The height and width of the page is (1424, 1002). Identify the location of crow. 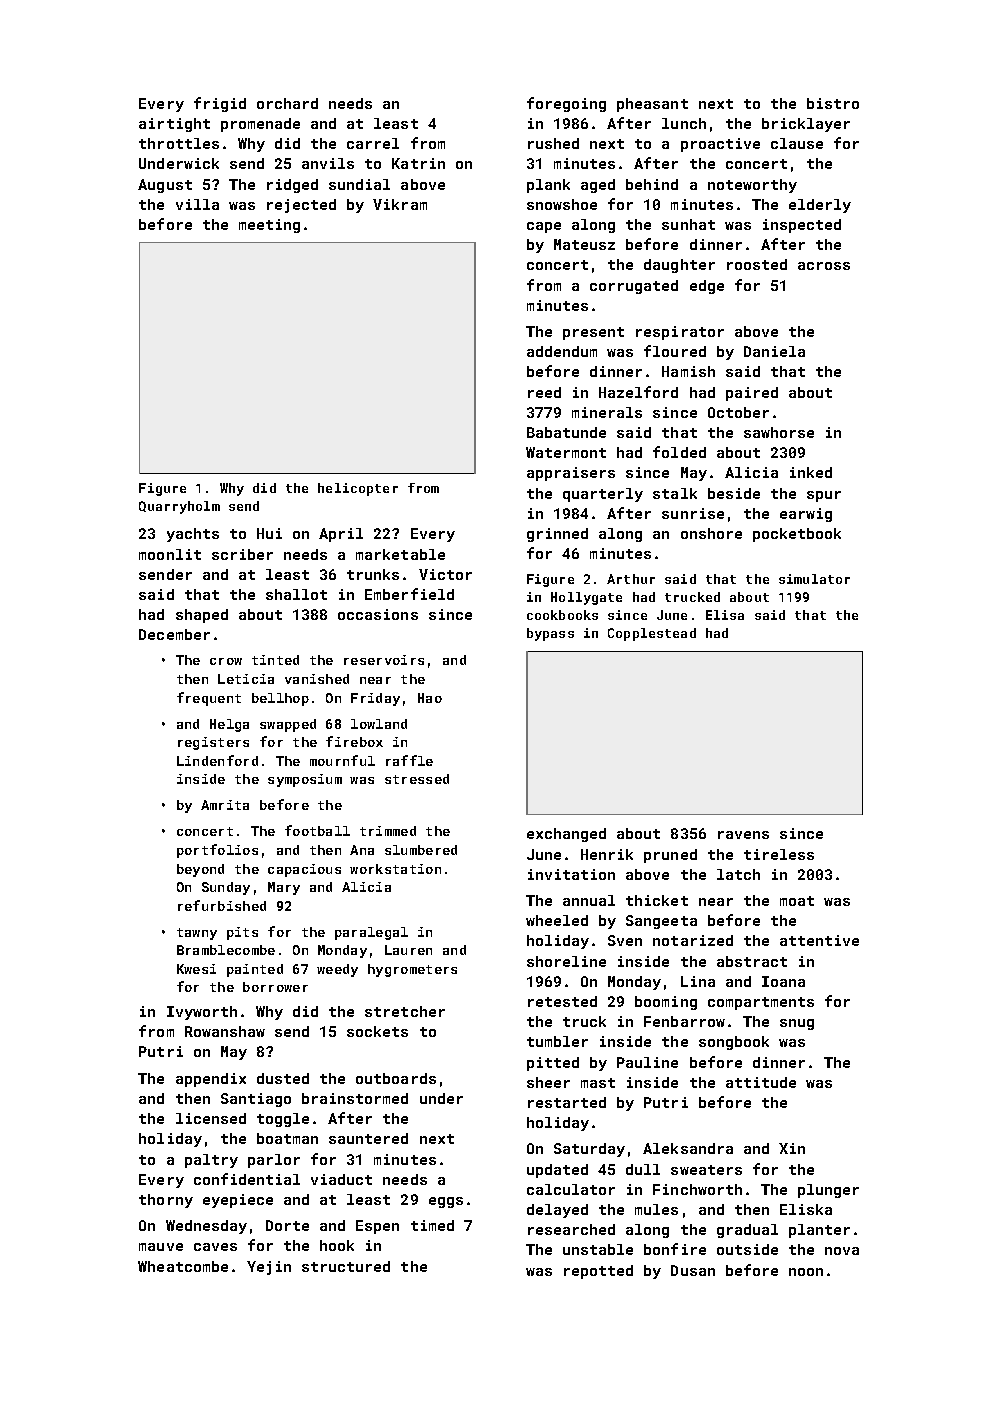
(226, 661).
